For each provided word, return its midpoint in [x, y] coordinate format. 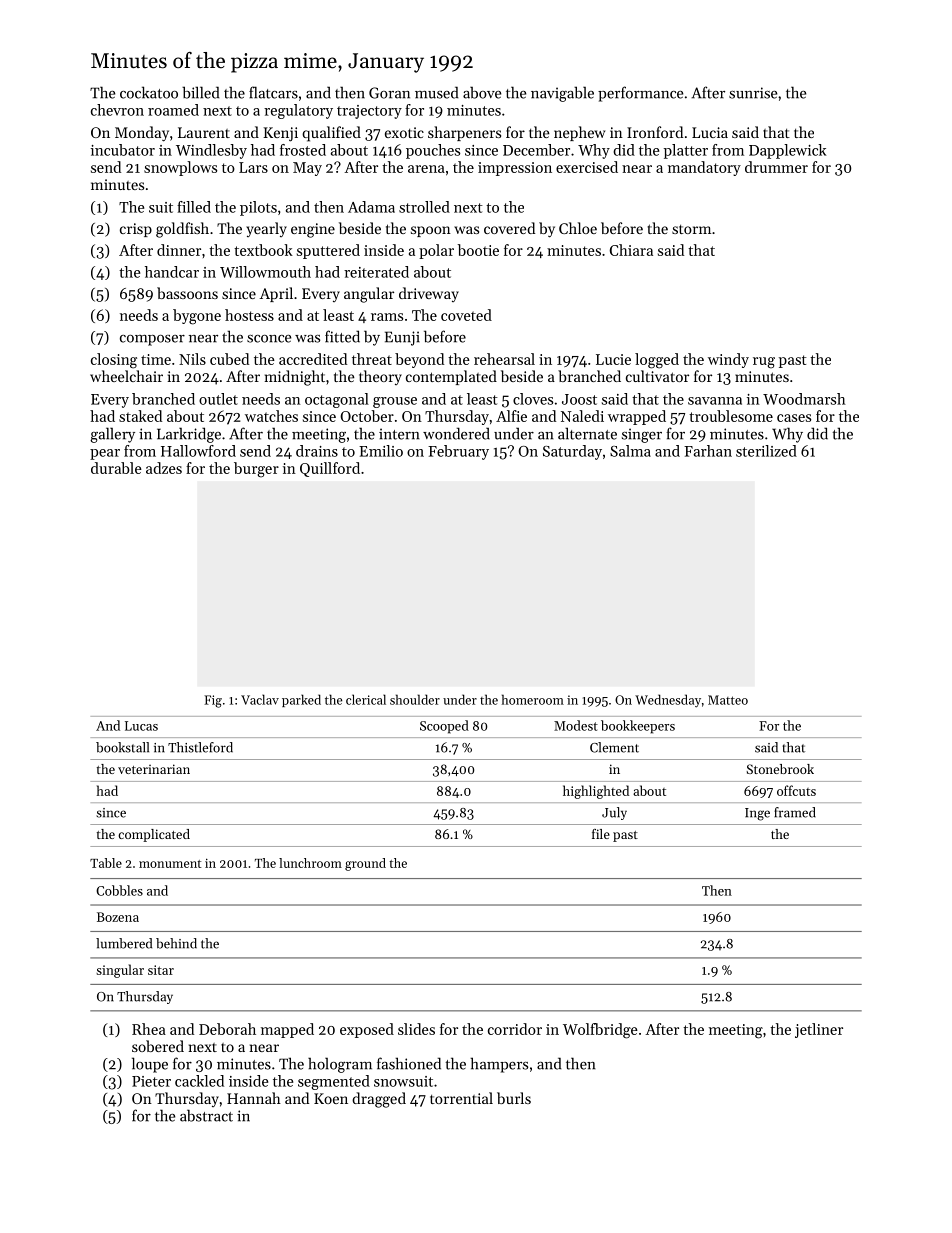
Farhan [708, 451]
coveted [466, 315]
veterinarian [154, 769]
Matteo [728, 700]
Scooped [444, 727]
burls [514, 1098]
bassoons [187, 293]
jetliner [819, 1030]
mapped [287, 1030]
